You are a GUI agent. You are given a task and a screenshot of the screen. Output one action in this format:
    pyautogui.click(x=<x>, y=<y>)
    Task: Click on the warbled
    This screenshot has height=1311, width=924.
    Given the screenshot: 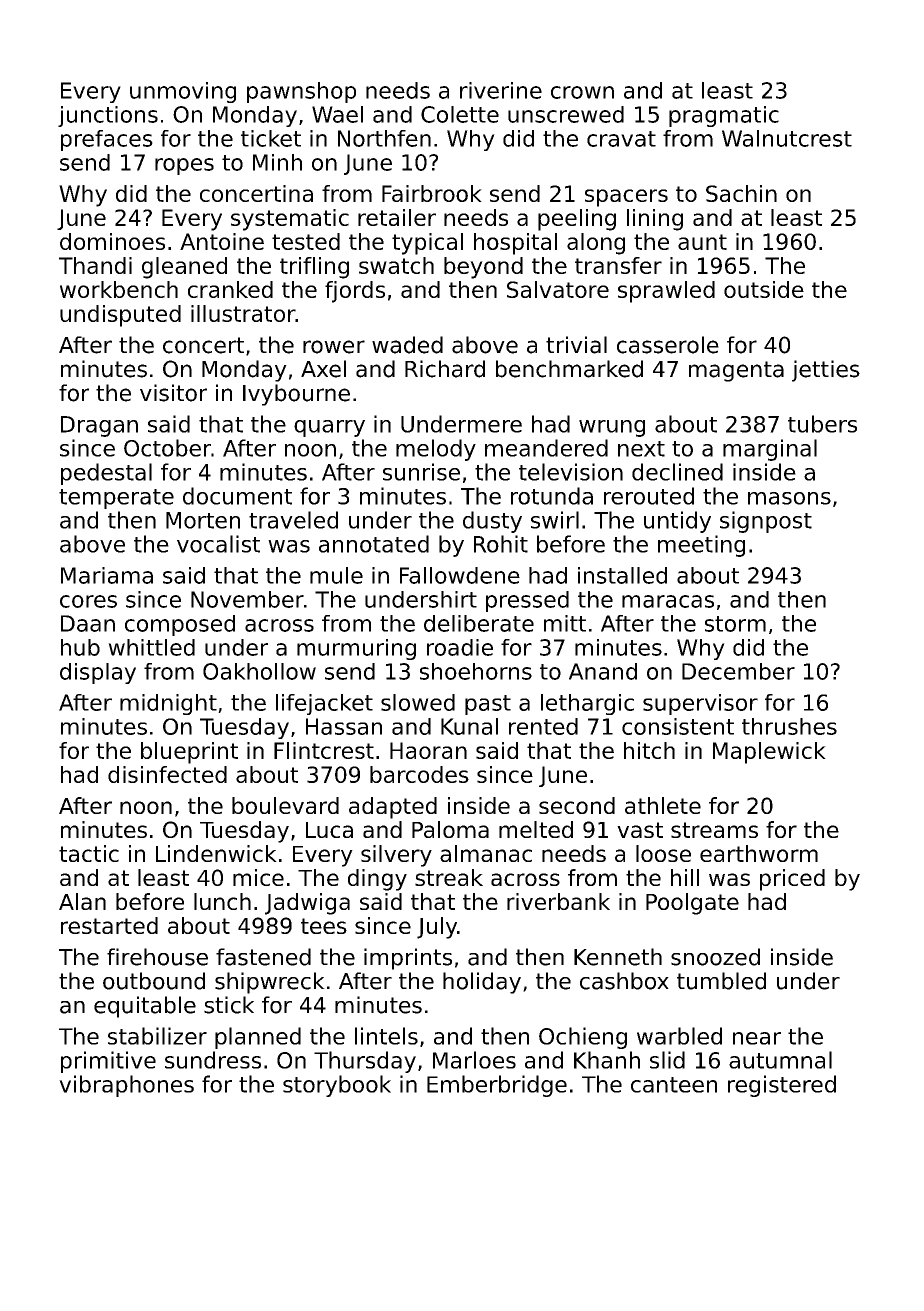 What is the action you would take?
    pyautogui.click(x=679, y=1036)
